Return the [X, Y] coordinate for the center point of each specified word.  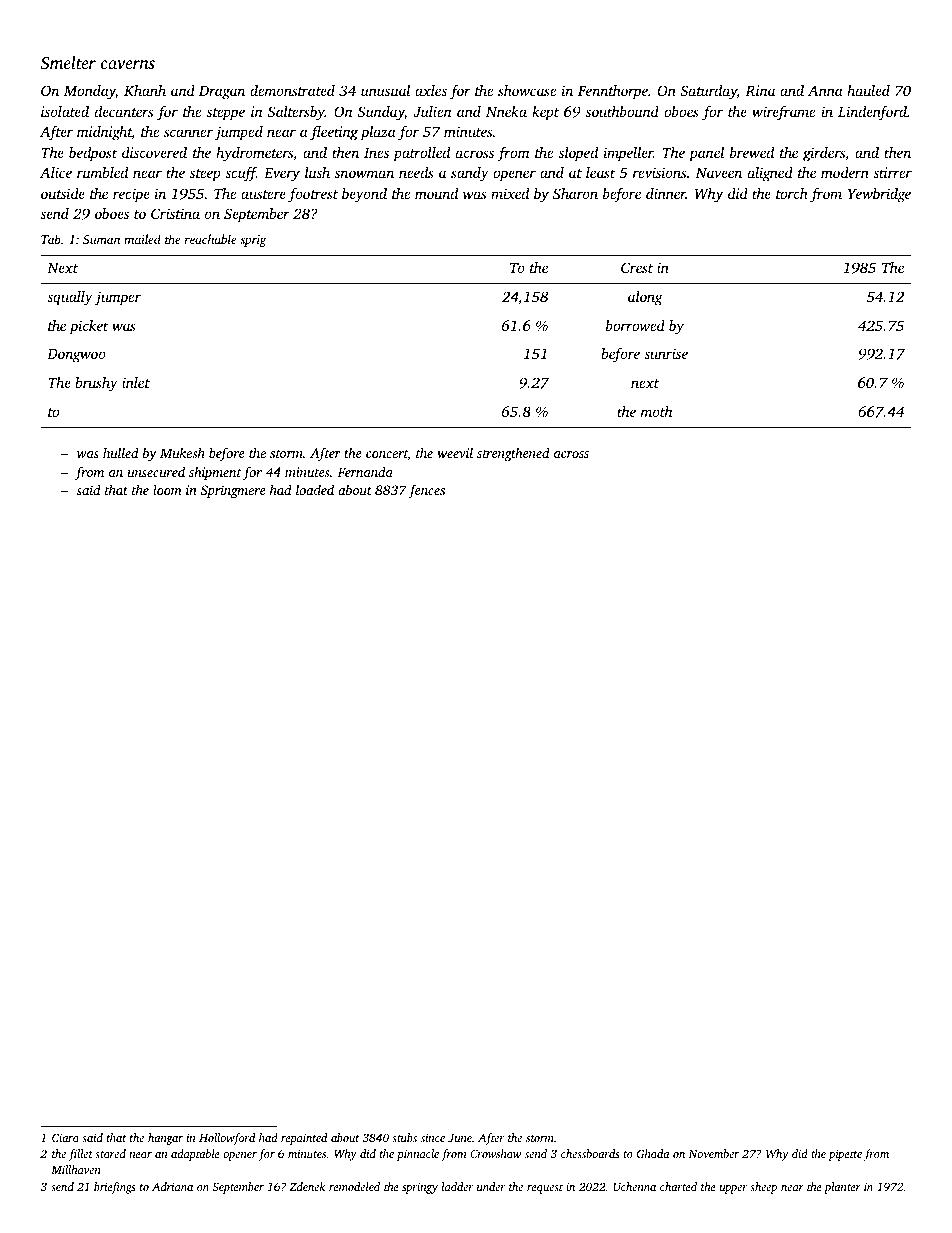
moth [656, 411]
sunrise [666, 353]
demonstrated [292, 90]
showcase [527, 90]
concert [387, 455]
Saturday [708, 92]
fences [426, 491]
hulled [120, 452]
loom [167, 490]
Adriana [172, 1186]
